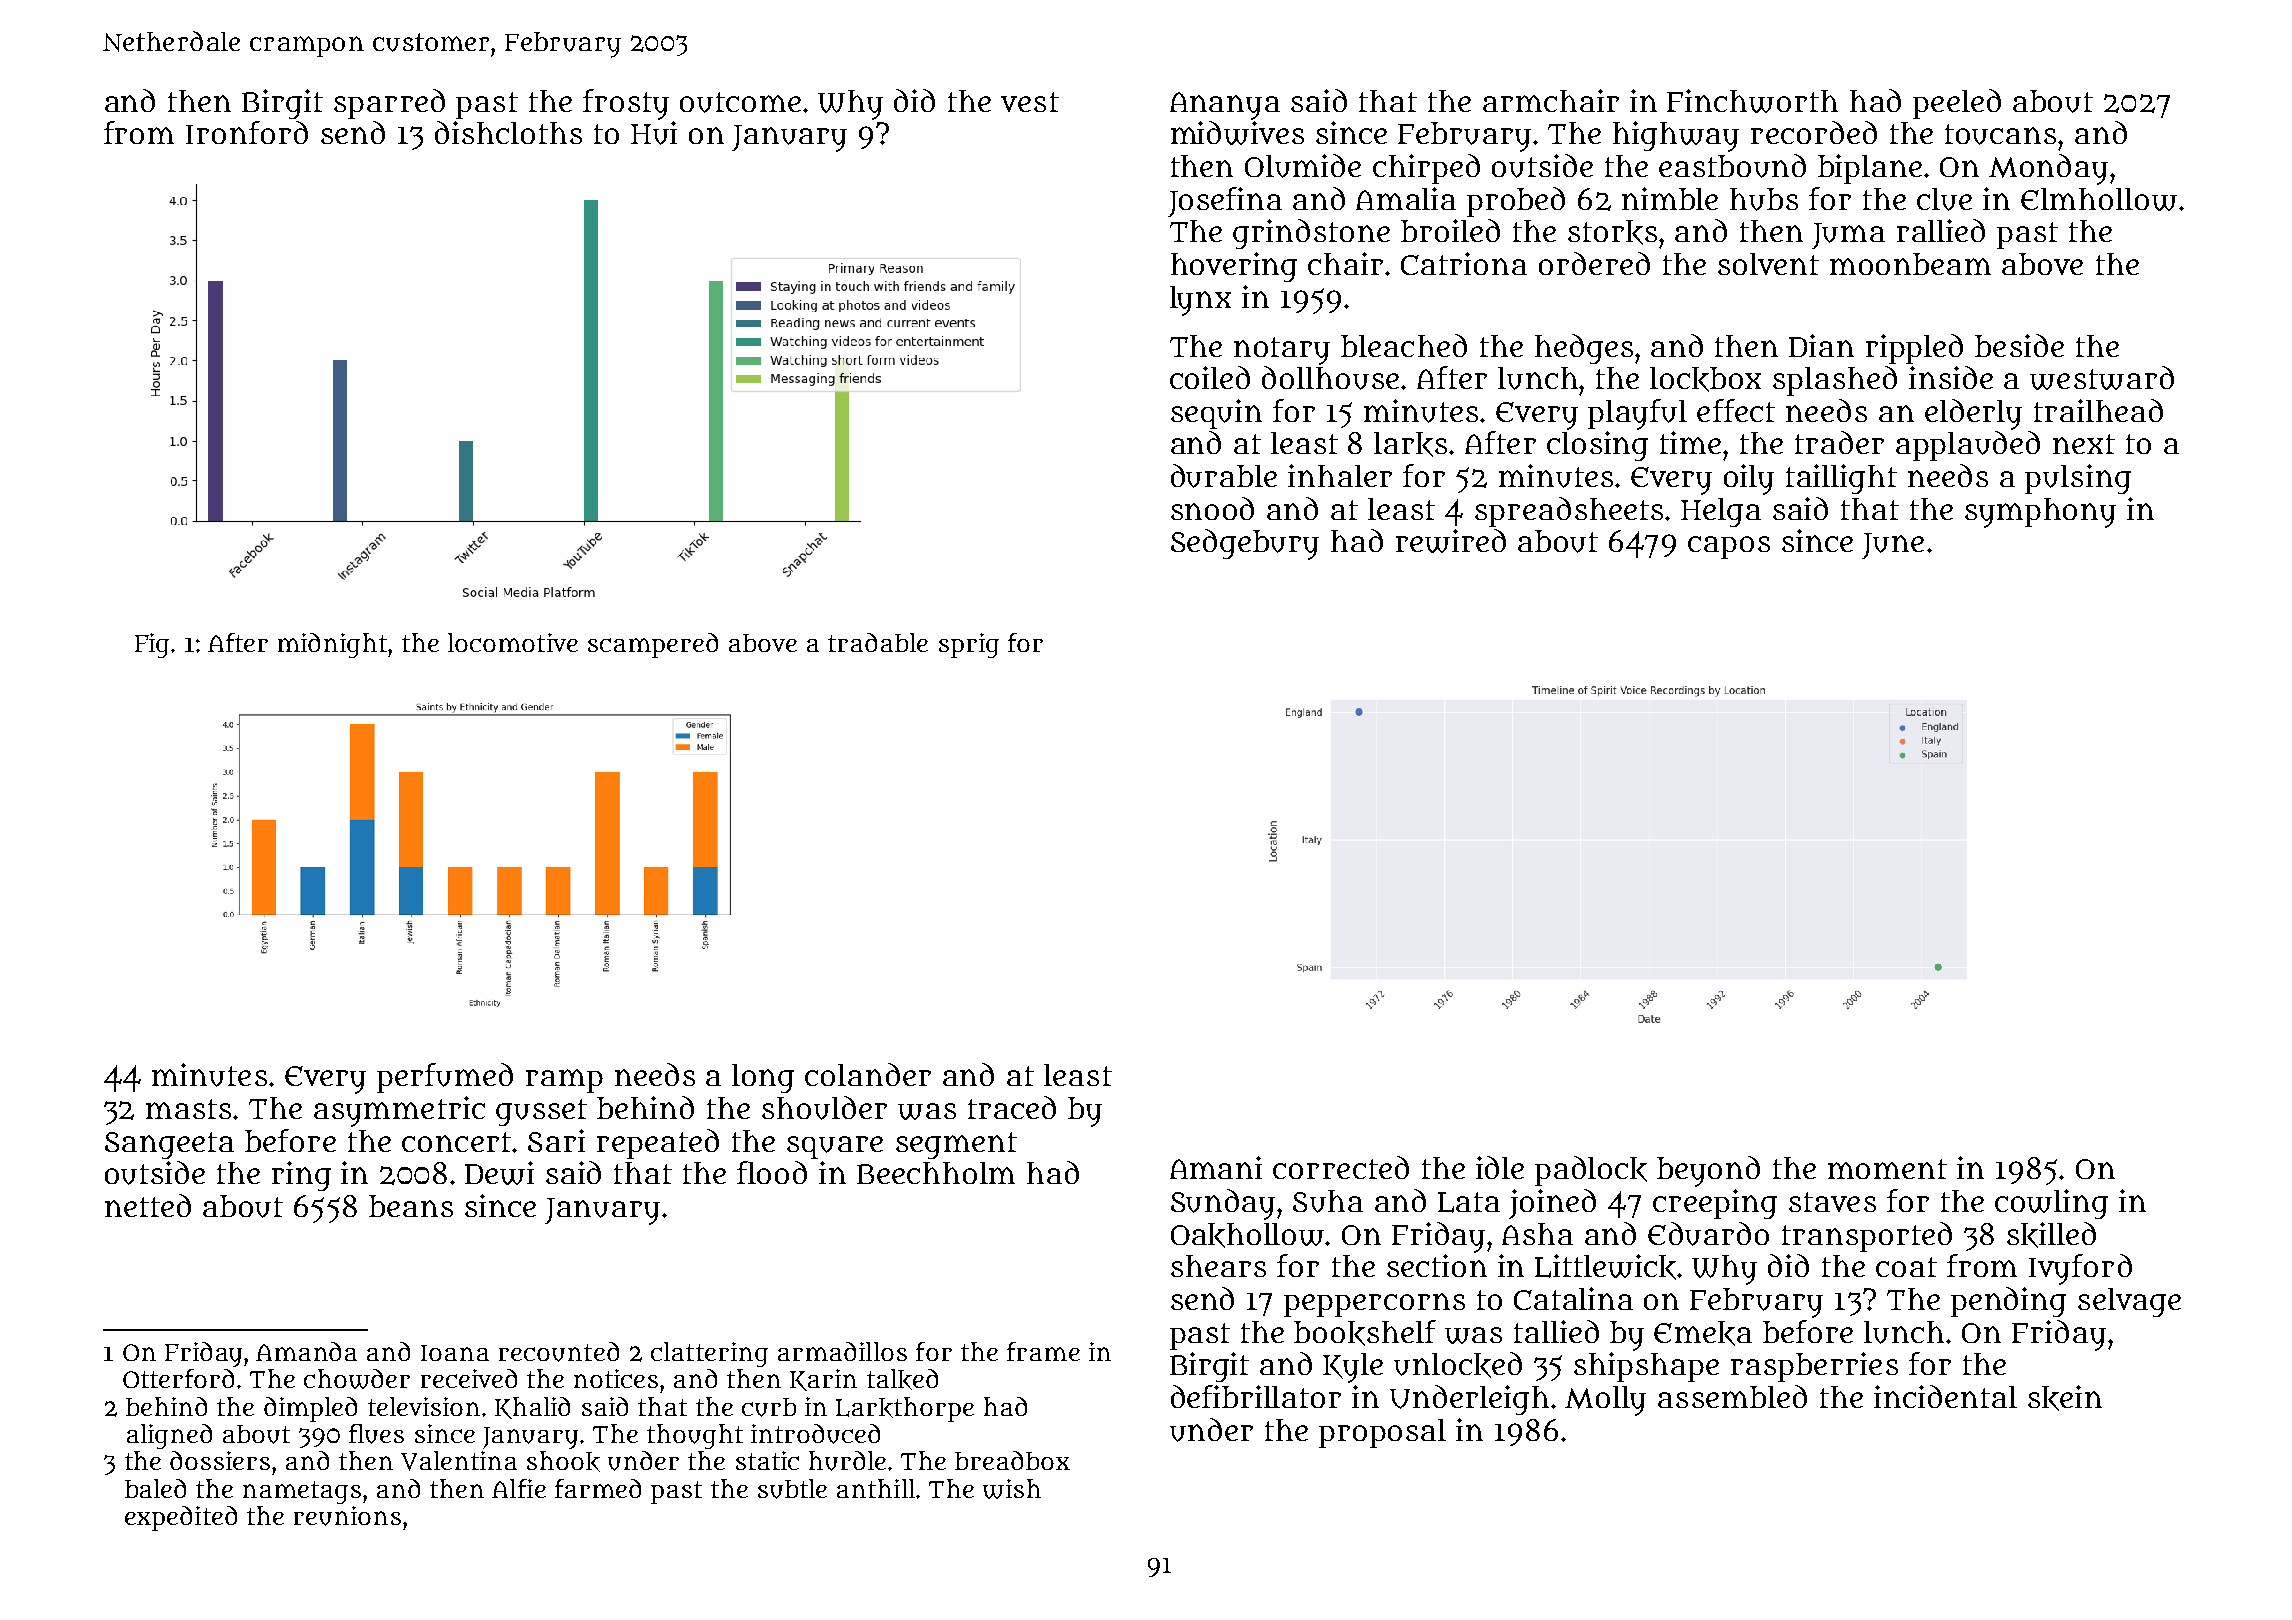 This image has height=1620, width=2292. I want to click on capos, so click(1729, 547).
